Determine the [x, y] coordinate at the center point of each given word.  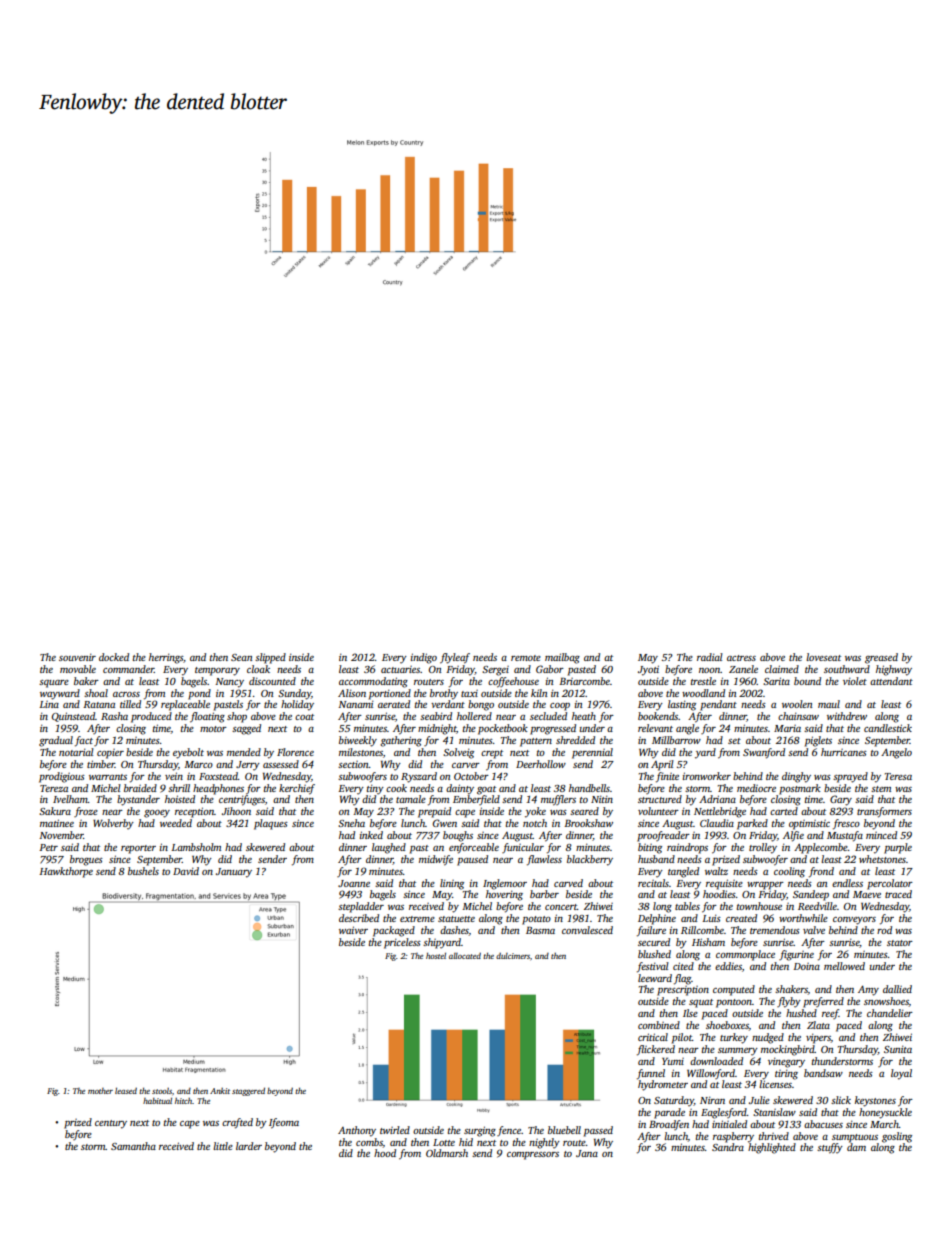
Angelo [896, 753]
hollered [474, 716]
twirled [395, 1130]
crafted [237, 1123]
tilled [130, 704]
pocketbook [503, 729]
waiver [353, 930]
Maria [787, 728]
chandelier [890, 1013]
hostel [436, 956]
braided [140, 788]
